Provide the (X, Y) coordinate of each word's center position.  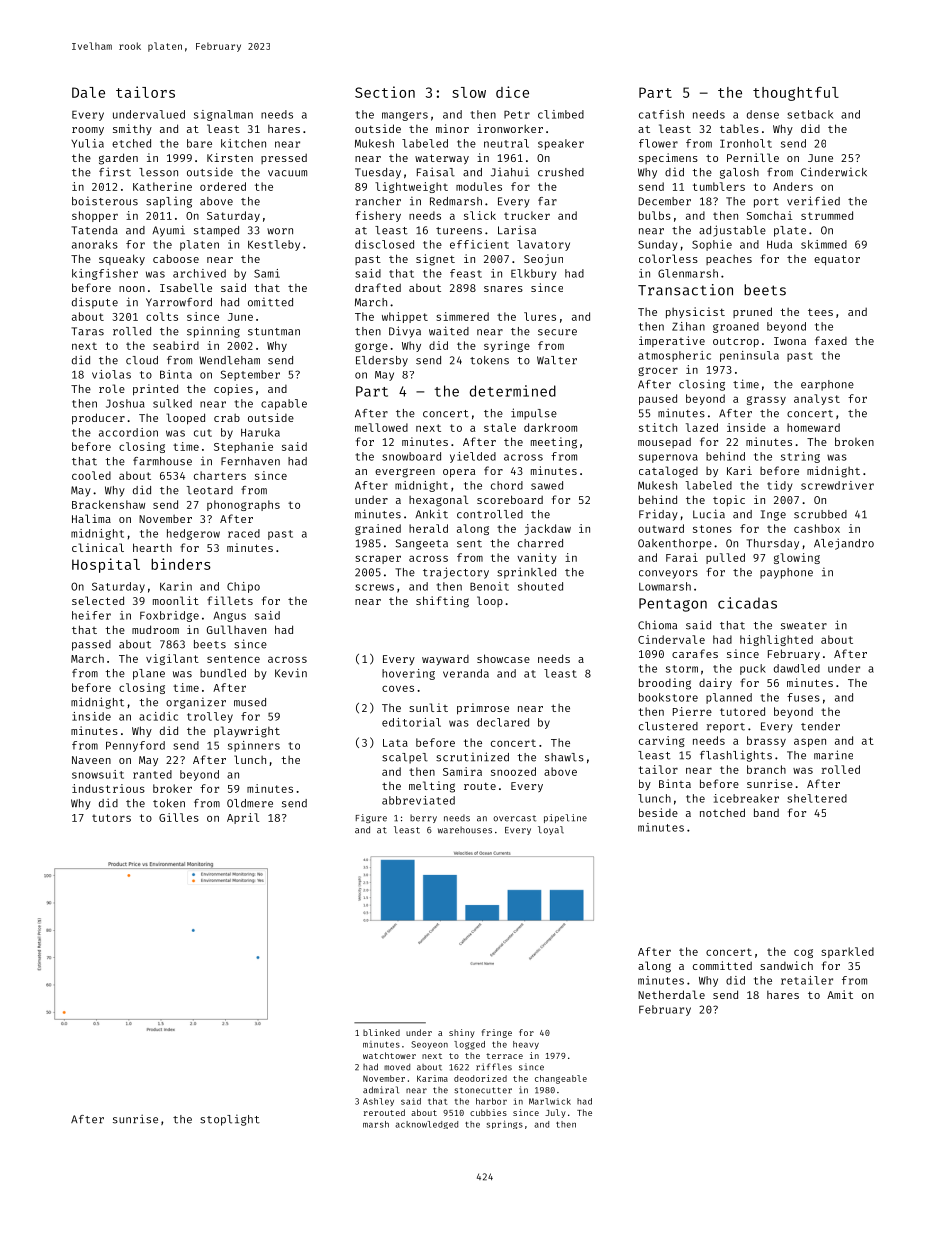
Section (385, 92)
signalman (223, 115)
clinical (98, 547)
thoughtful (796, 94)
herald (428, 528)
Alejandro (844, 544)
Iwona (790, 341)
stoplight (230, 1120)
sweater (804, 626)
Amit (840, 994)
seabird (176, 345)
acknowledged (426, 1125)
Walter (557, 360)
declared (503, 722)
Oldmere (250, 803)
